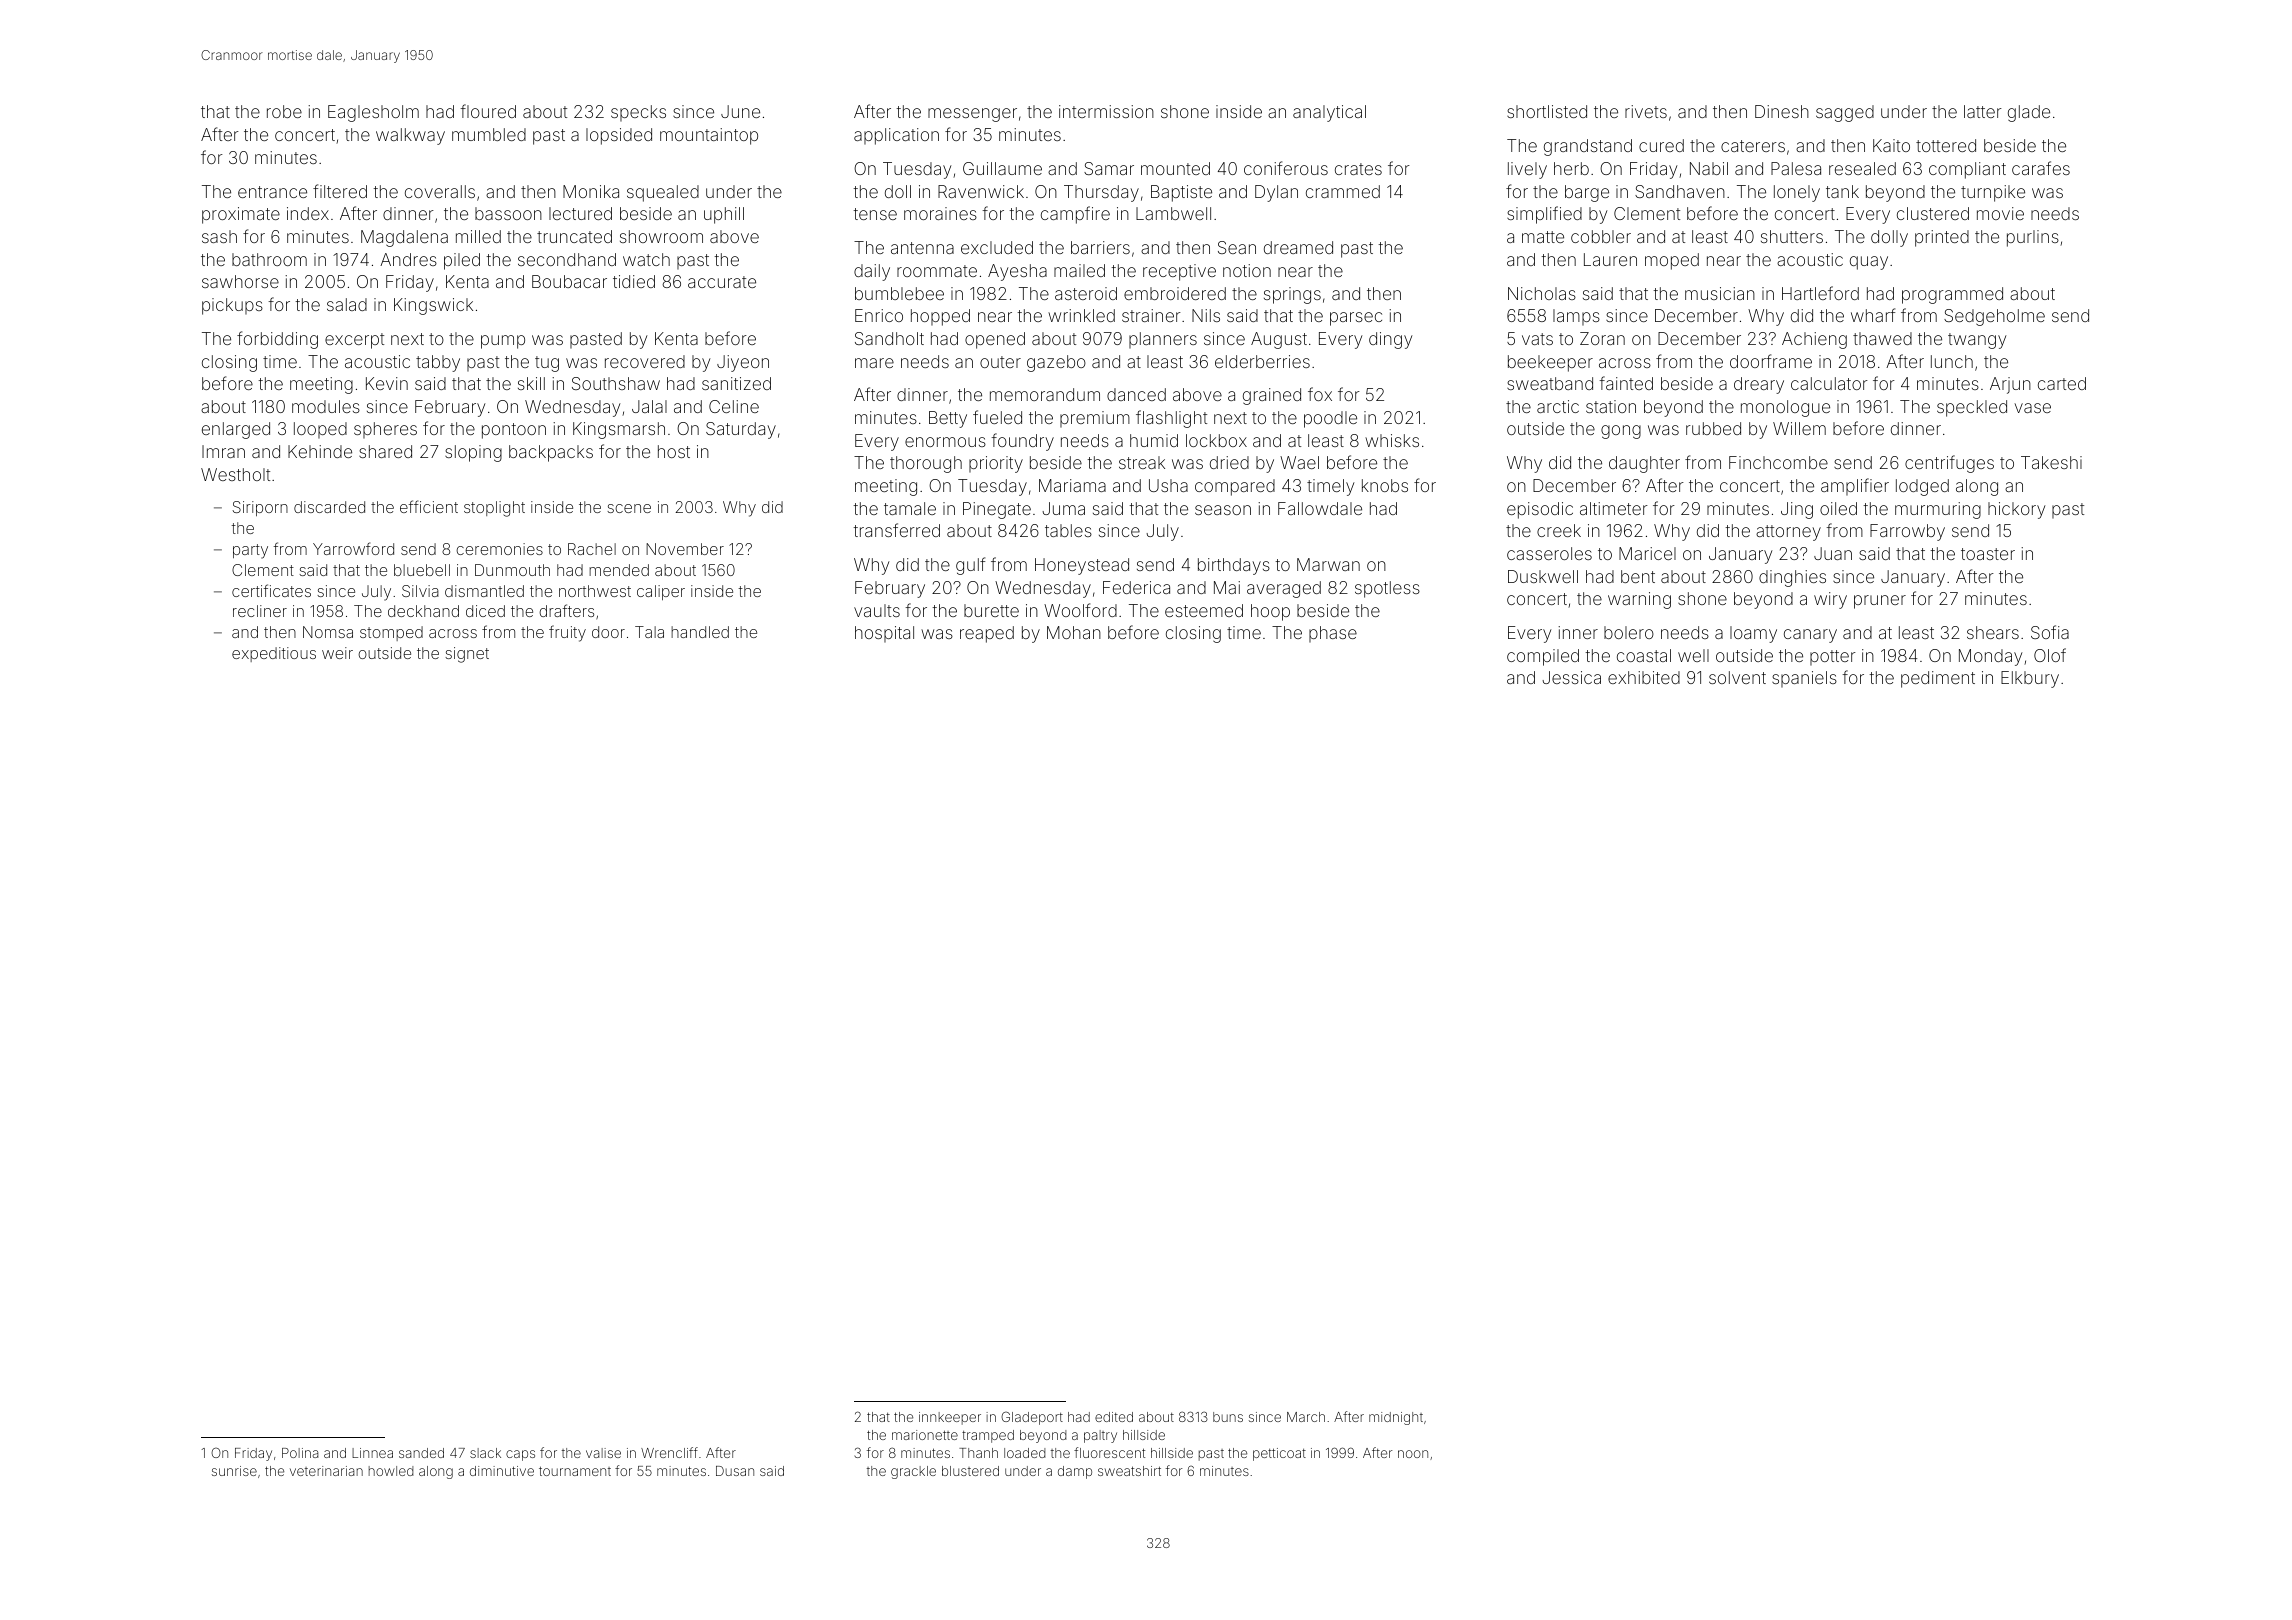 The width and height of the page is (2292, 1620). I want to click on purlins, so click(2033, 238).
